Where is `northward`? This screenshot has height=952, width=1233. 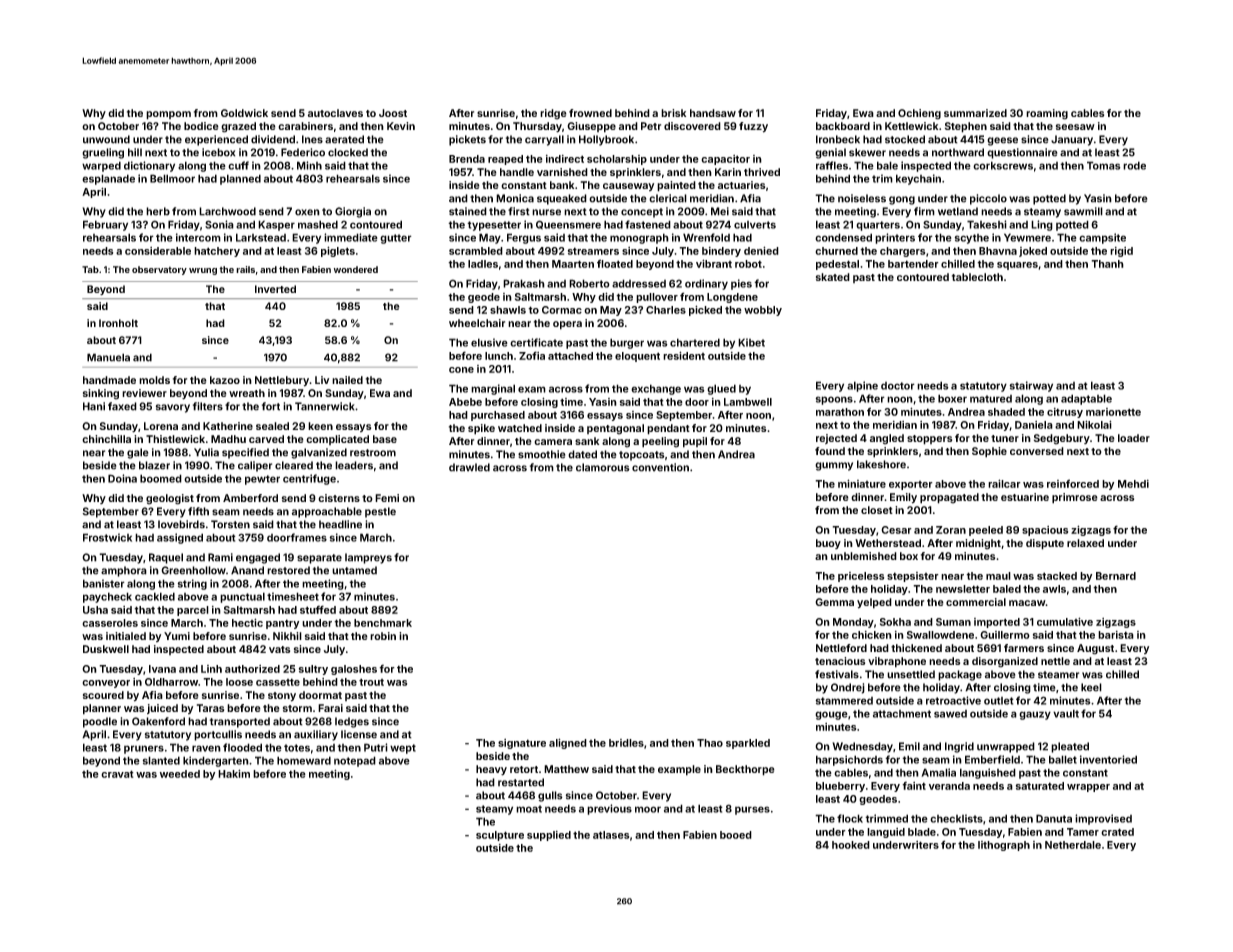
northward is located at coordinates (958, 152).
